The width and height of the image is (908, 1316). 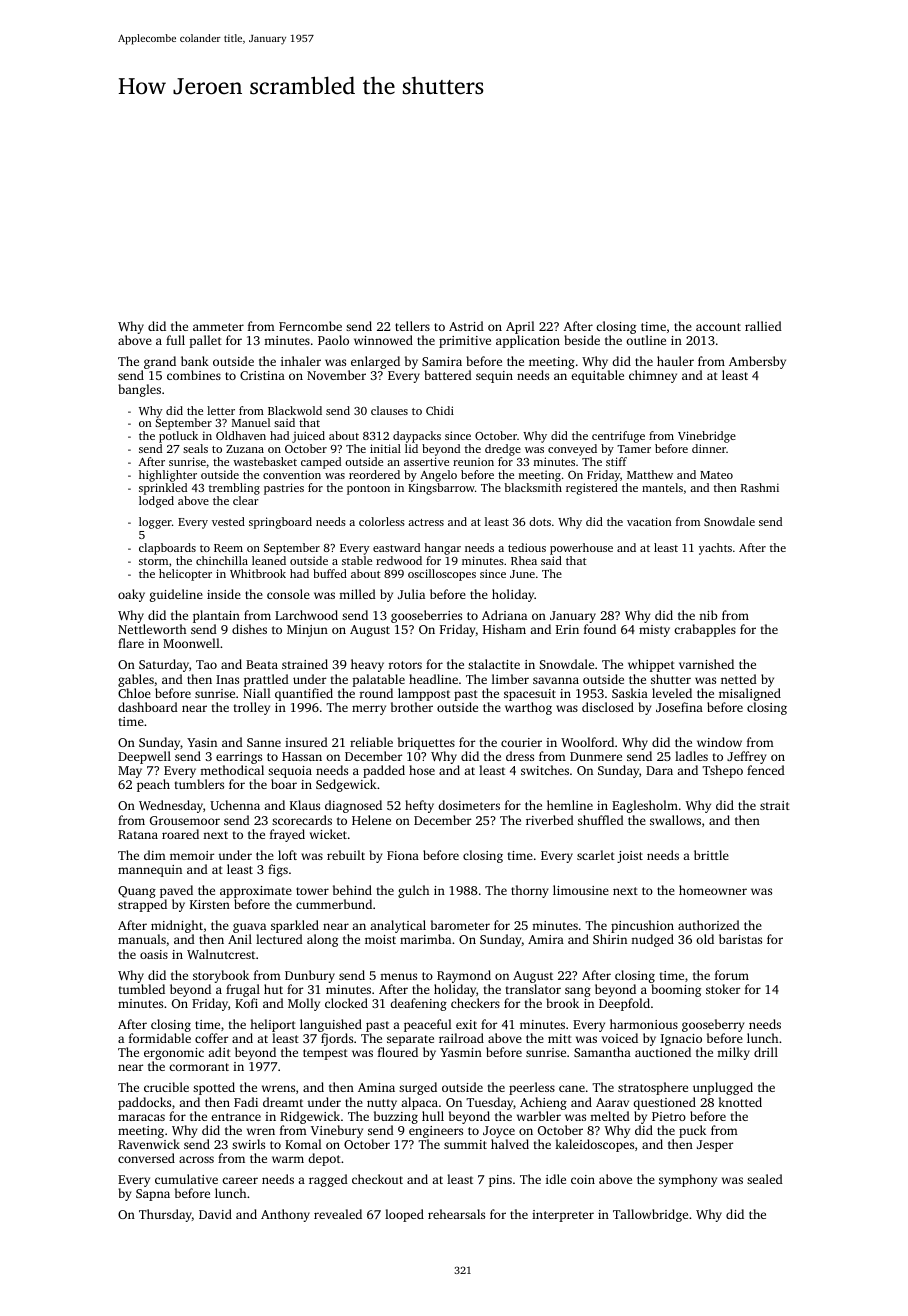 I want to click on fenced, so click(x=766, y=770).
